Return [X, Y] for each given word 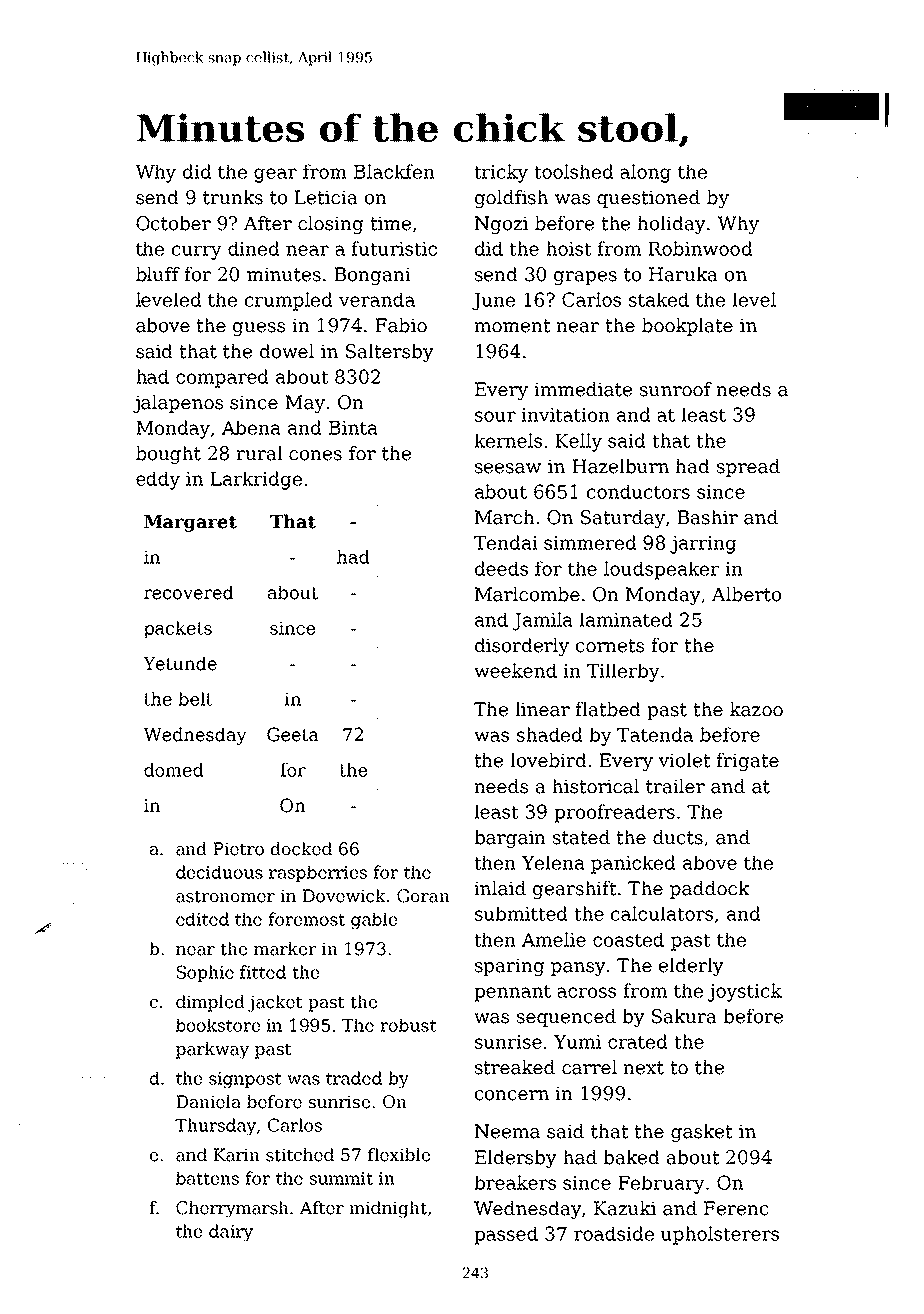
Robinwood [700, 248]
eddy [158, 480]
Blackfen [394, 171]
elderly [691, 967]
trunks [233, 197]
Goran [423, 896]
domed [174, 770]
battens [207, 1178]
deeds [501, 568]
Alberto [746, 594]
